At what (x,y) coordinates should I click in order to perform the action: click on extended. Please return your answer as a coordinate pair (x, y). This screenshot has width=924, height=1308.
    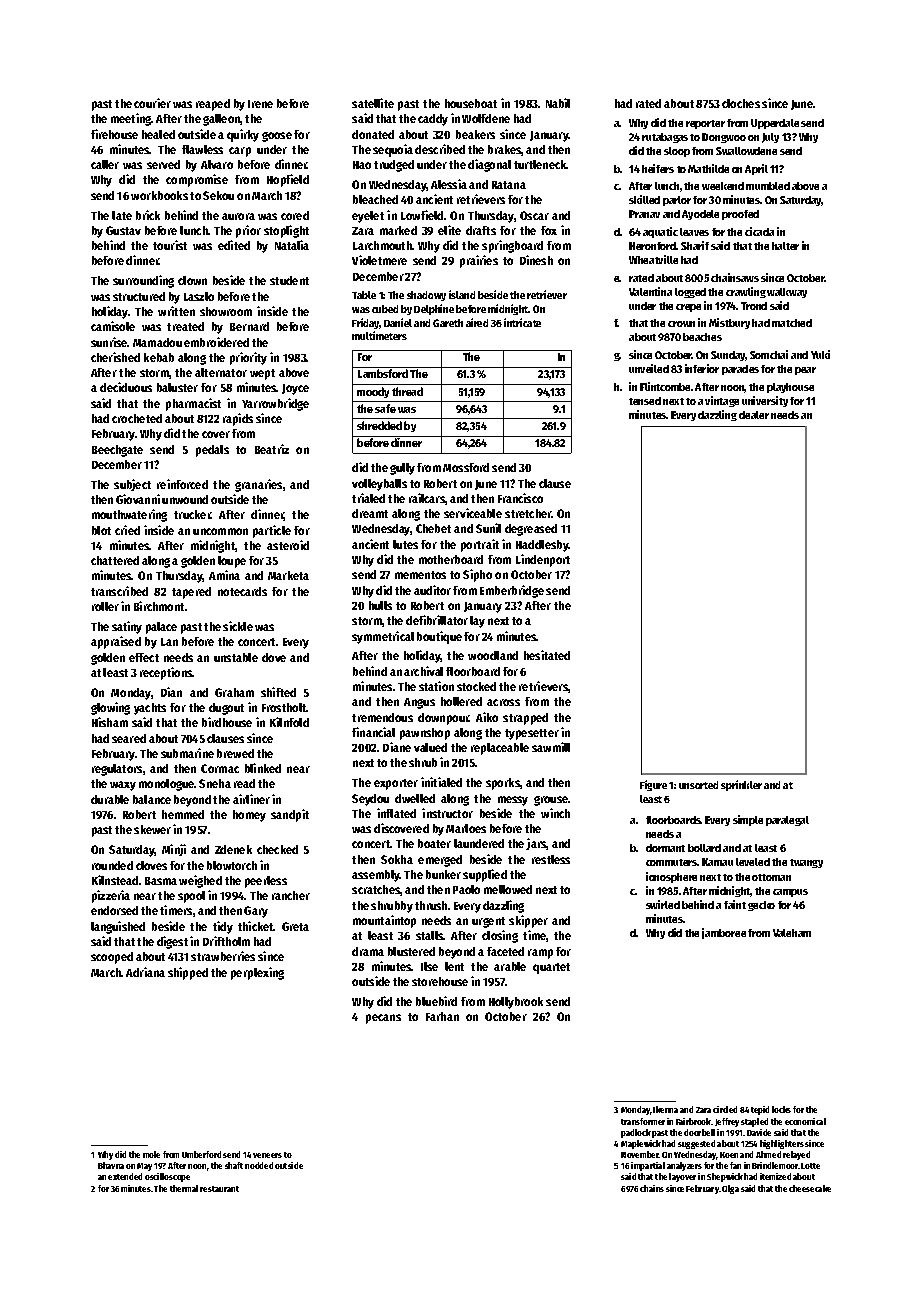
    Looking at the image, I should click on (125, 1176).
